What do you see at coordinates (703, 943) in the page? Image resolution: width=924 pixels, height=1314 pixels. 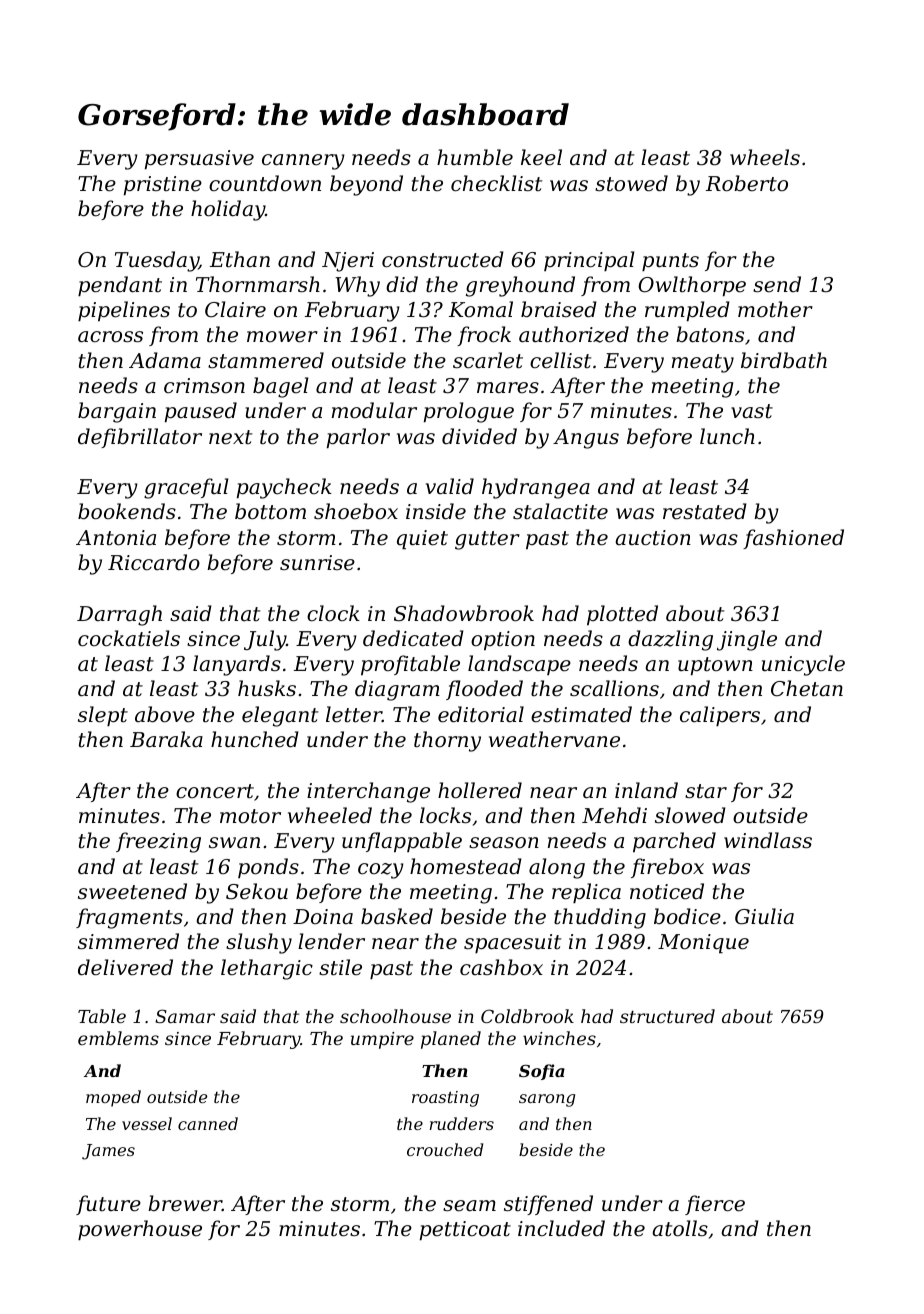 I see `Monique` at bounding box center [703, 943].
